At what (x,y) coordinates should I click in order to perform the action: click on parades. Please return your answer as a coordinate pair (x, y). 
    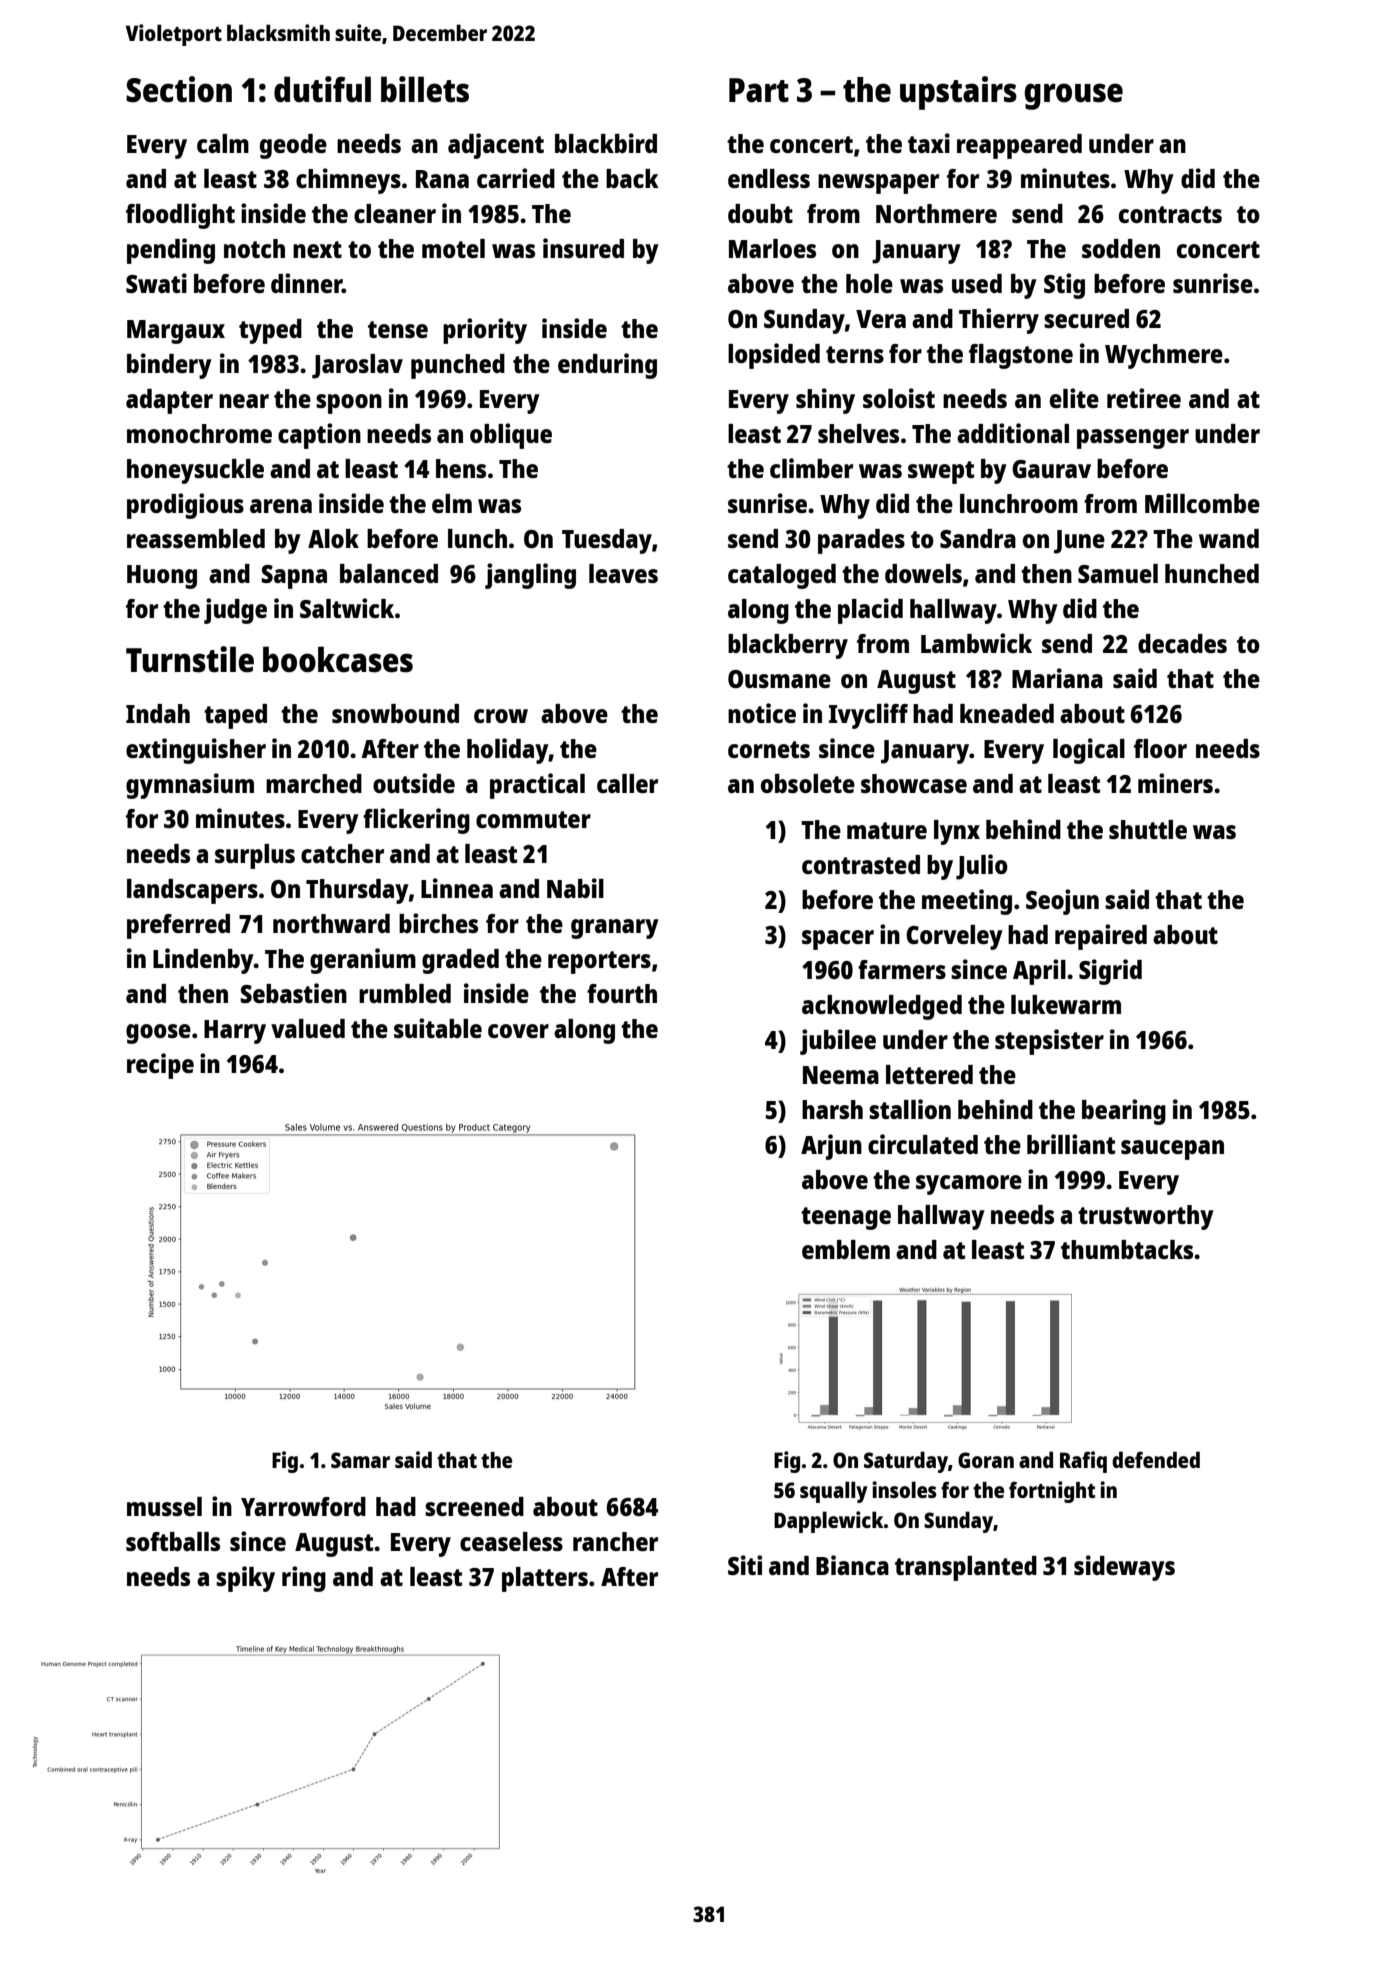
    Looking at the image, I should click on (861, 541).
